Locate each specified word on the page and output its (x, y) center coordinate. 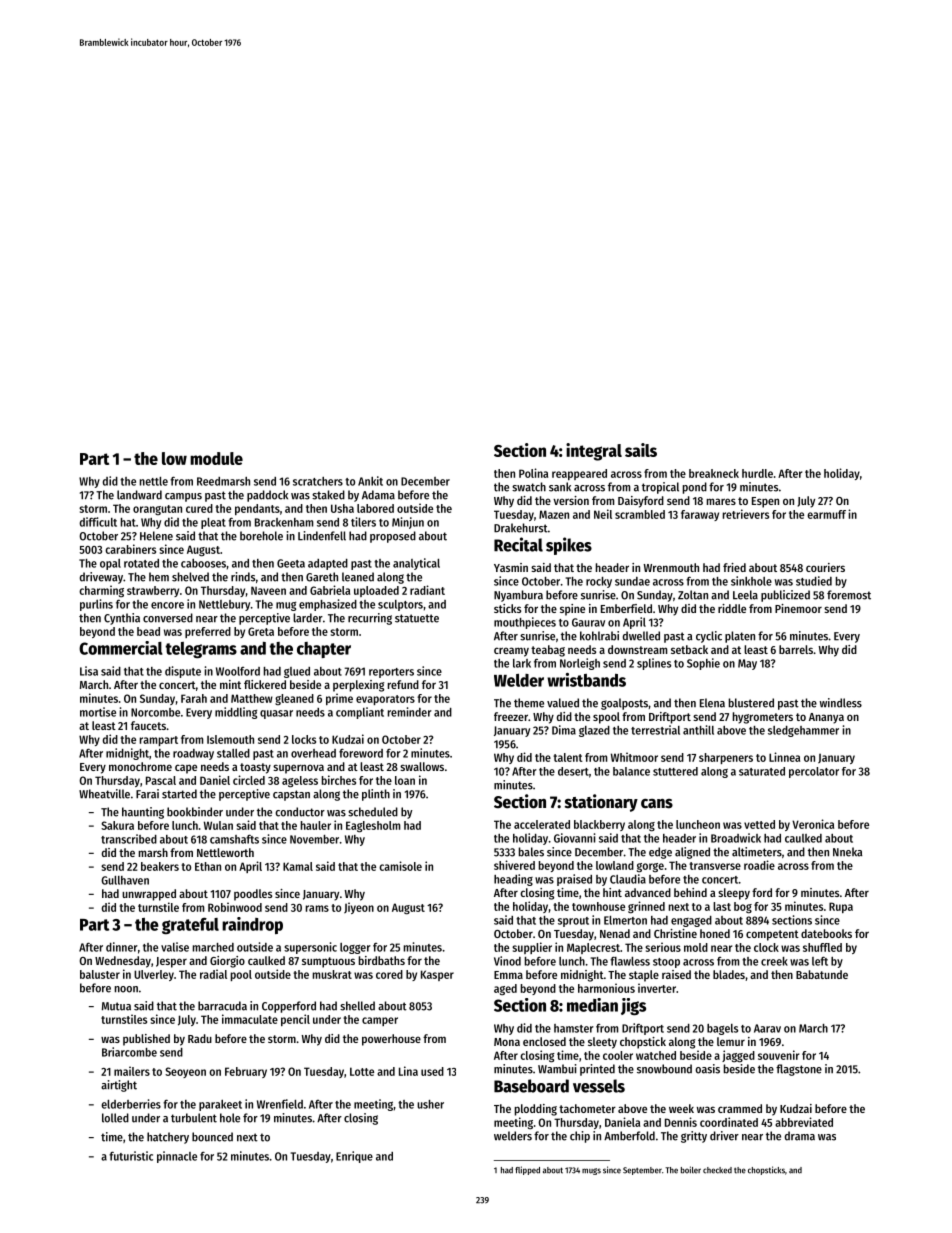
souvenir (778, 1055)
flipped (527, 1170)
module (216, 458)
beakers (160, 866)
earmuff (826, 514)
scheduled (373, 812)
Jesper (171, 962)
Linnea (784, 757)
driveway (101, 578)
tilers (363, 522)
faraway (700, 515)
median (592, 1005)
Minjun (408, 523)
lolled (115, 1118)
